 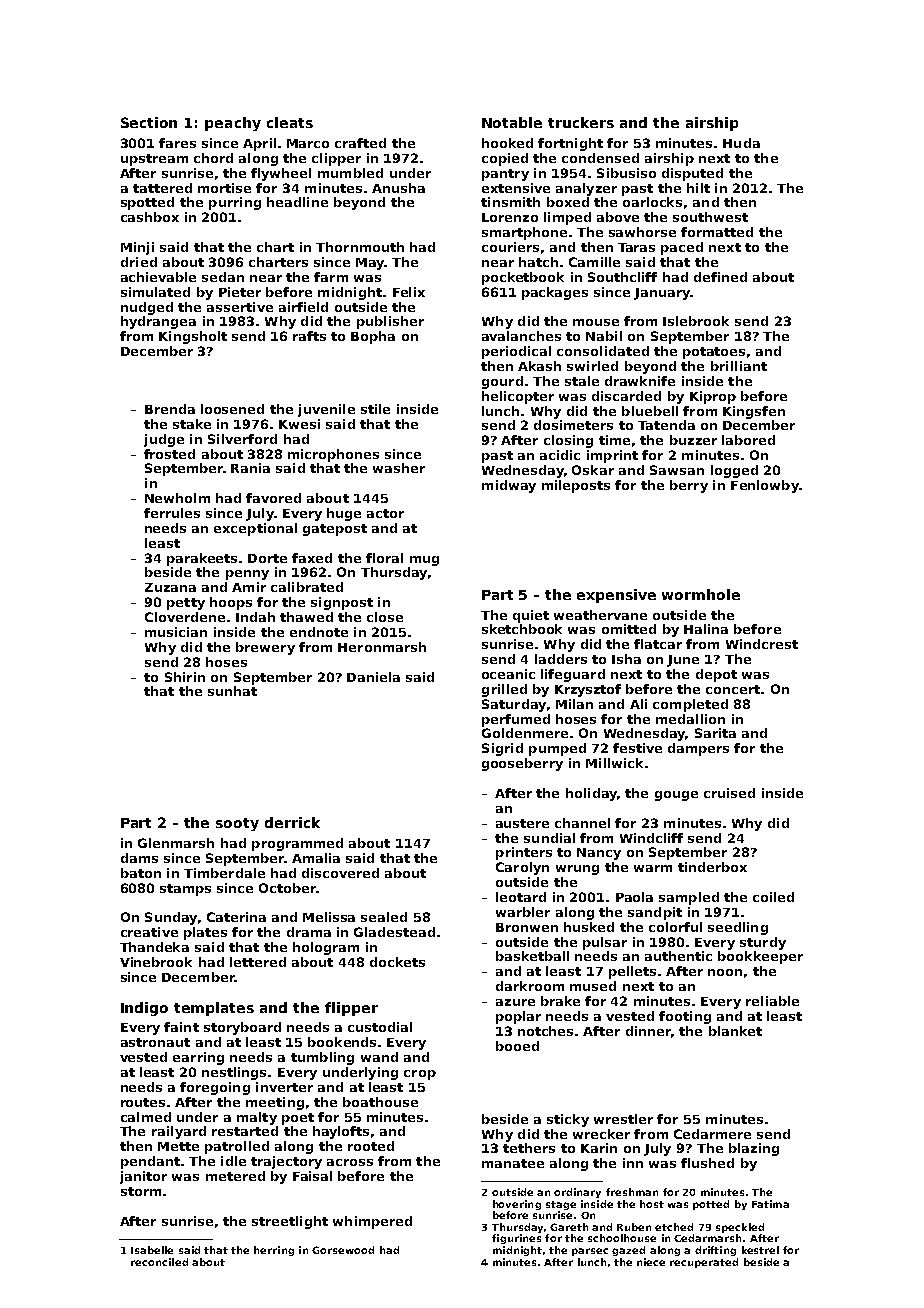 I want to click on frosted, so click(x=169, y=454).
